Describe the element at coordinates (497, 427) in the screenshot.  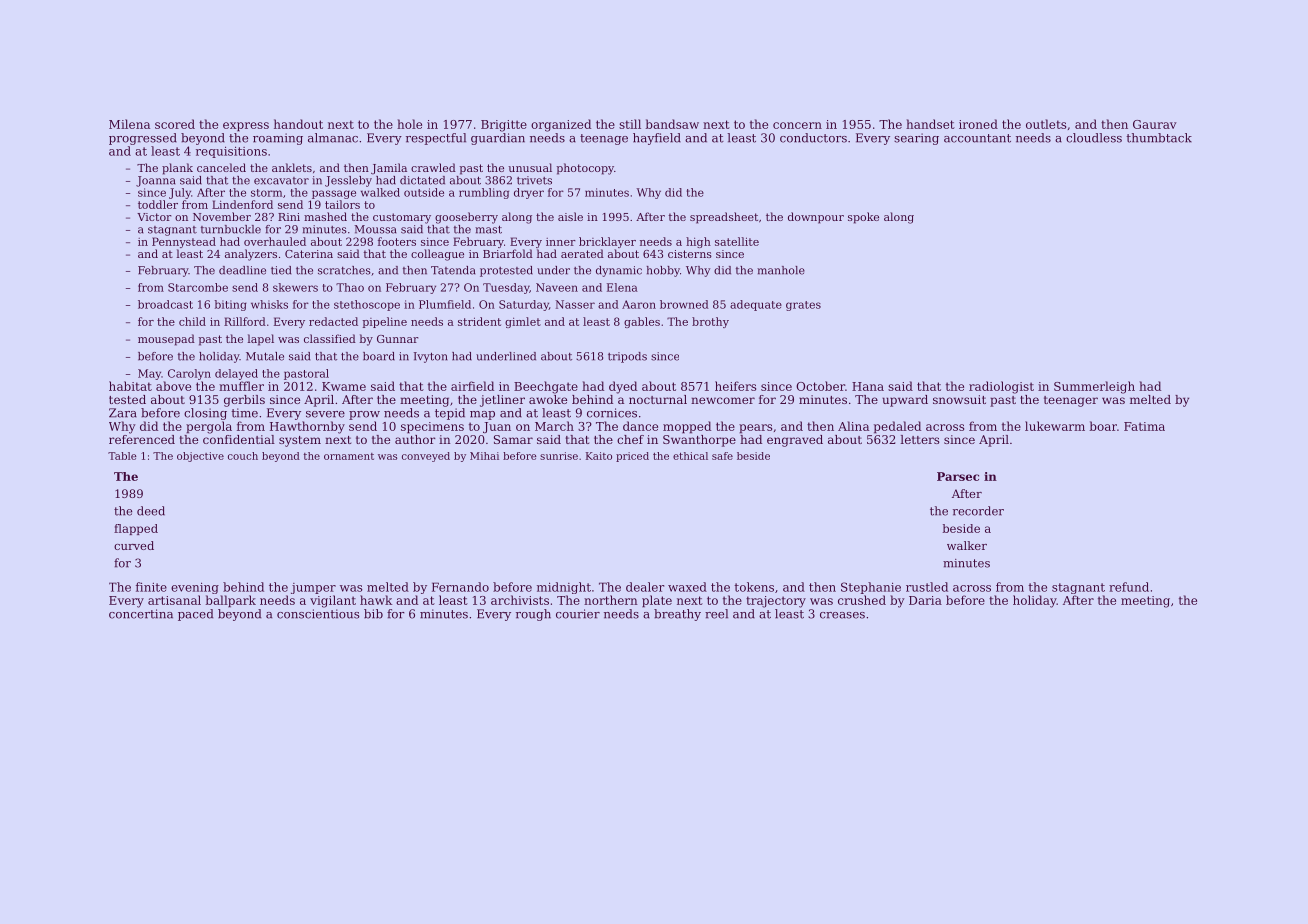
I see `Juan` at that location.
